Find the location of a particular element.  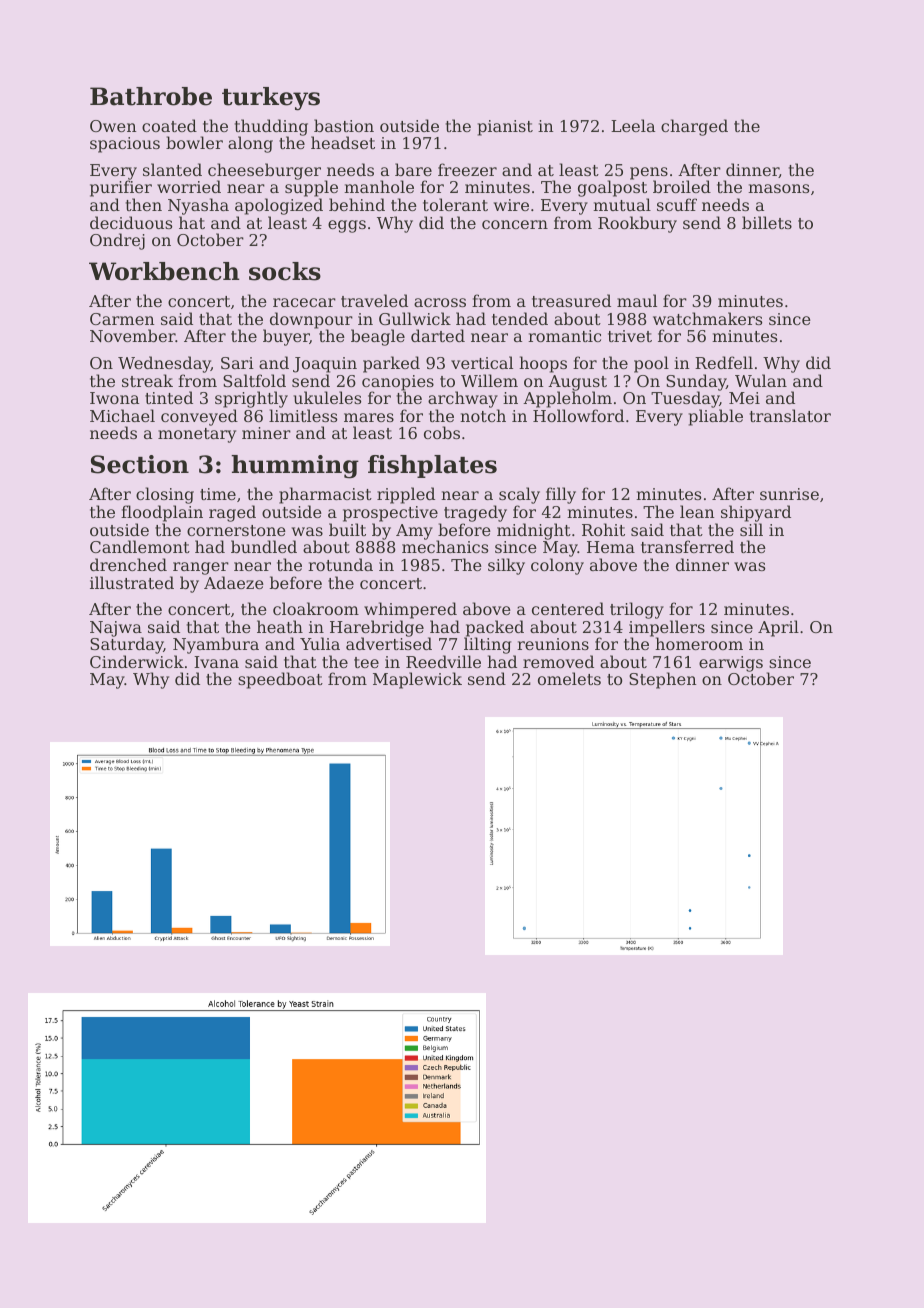

pianist is located at coordinates (505, 128).
